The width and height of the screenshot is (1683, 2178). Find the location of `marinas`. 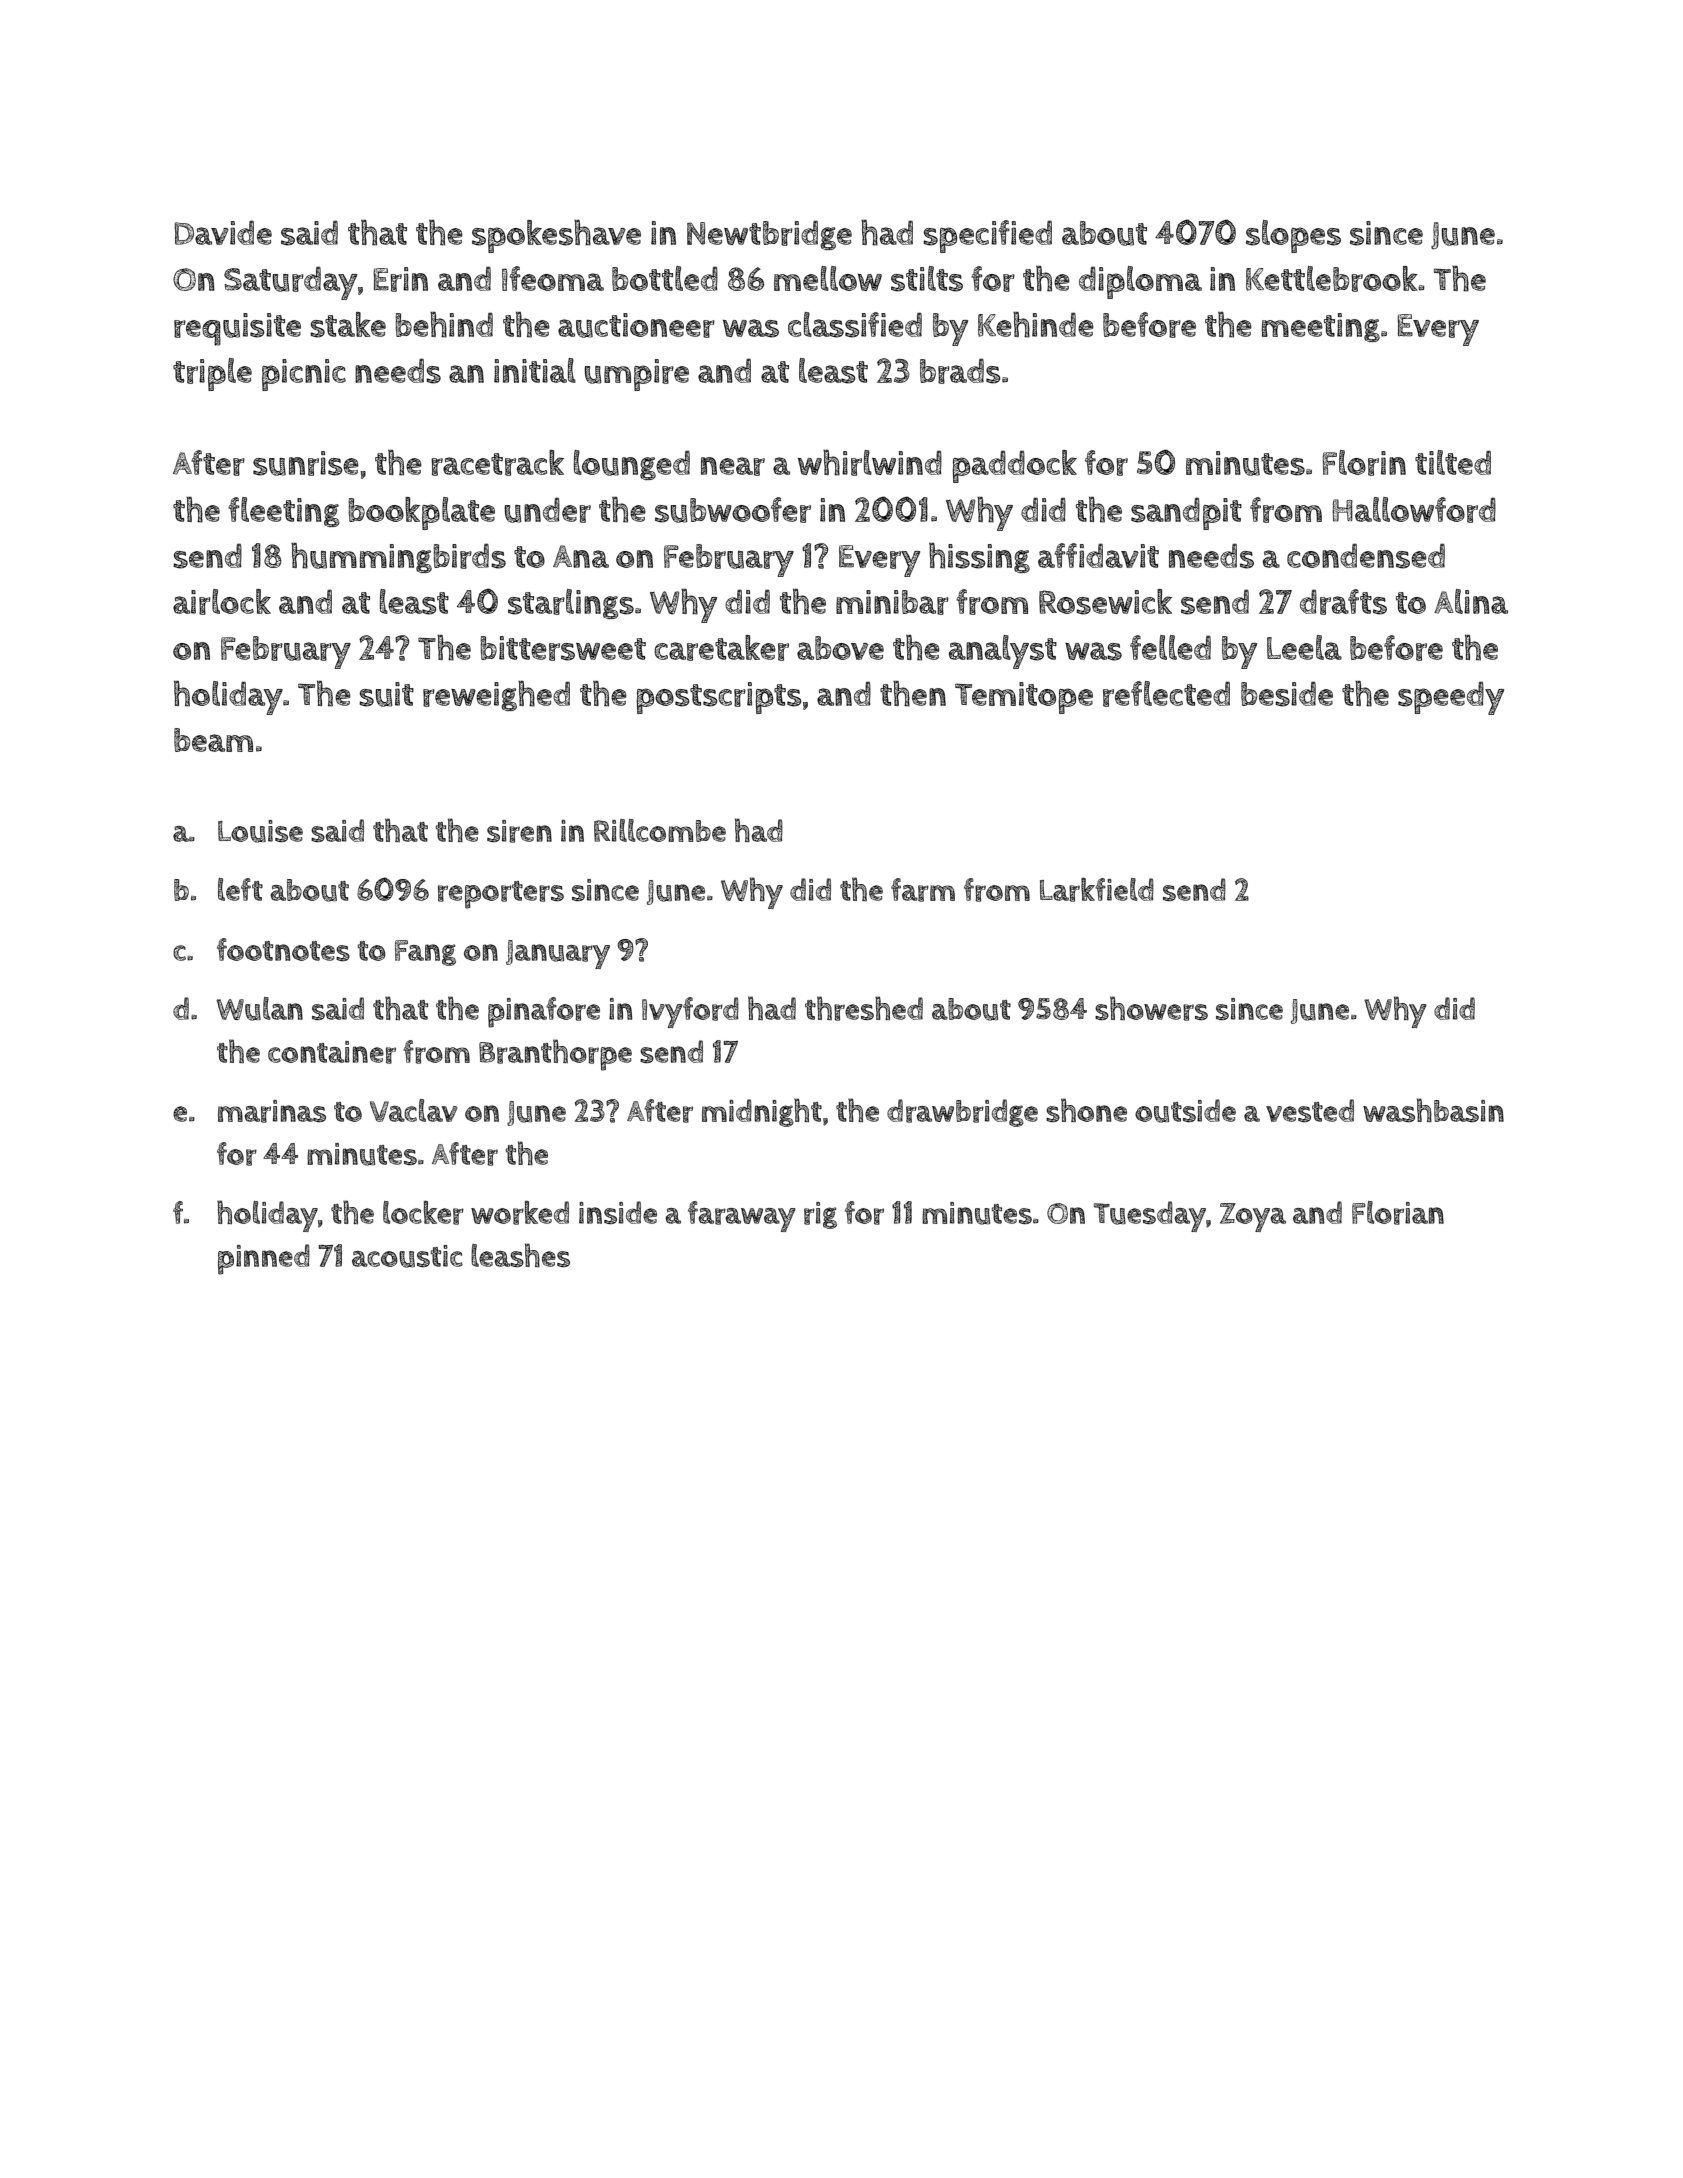

marinas is located at coordinates (272, 1111).
